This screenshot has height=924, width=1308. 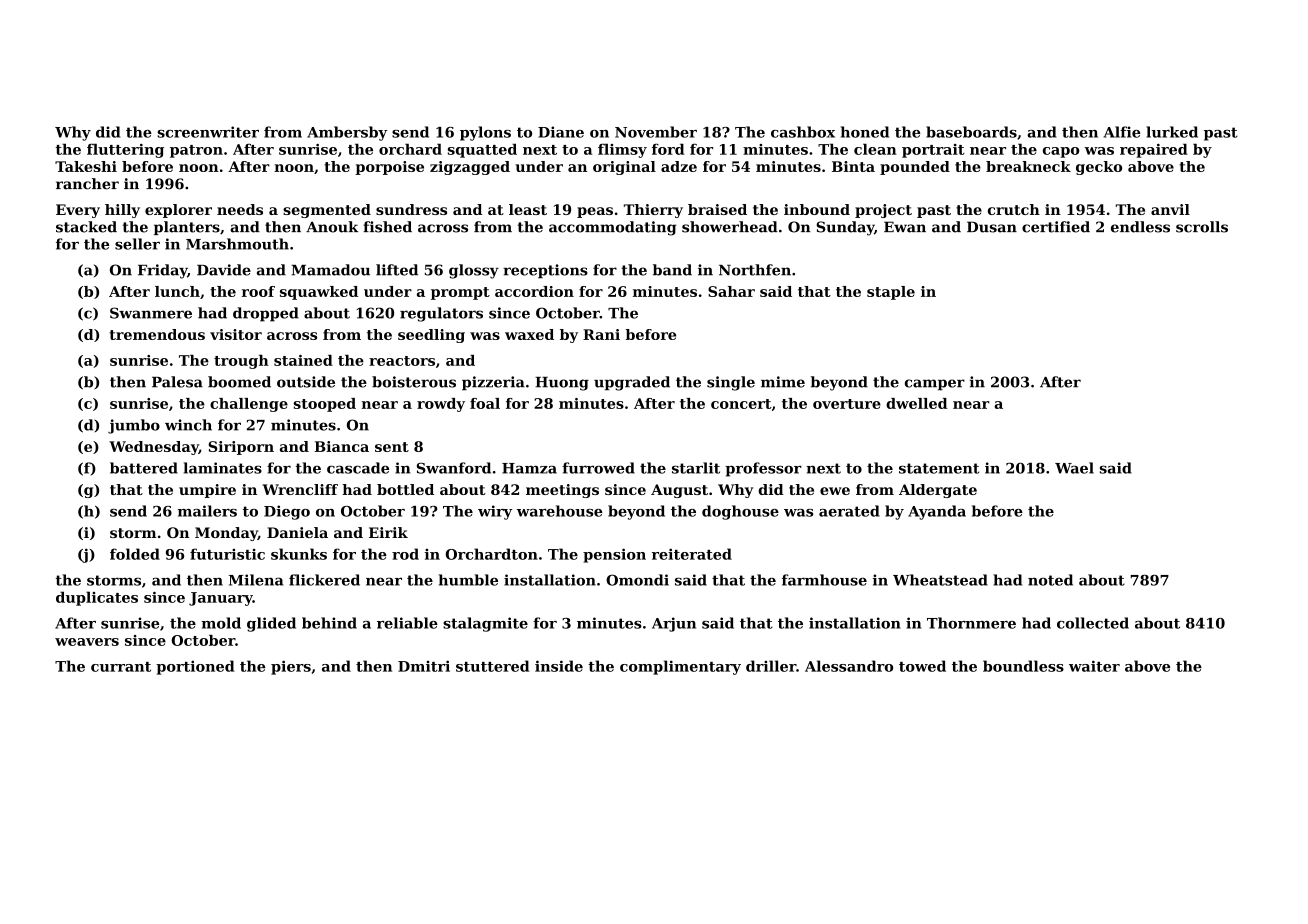 What do you see at coordinates (992, 227) in the screenshot?
I see `Dusan` at bounding box center [992, 227].
